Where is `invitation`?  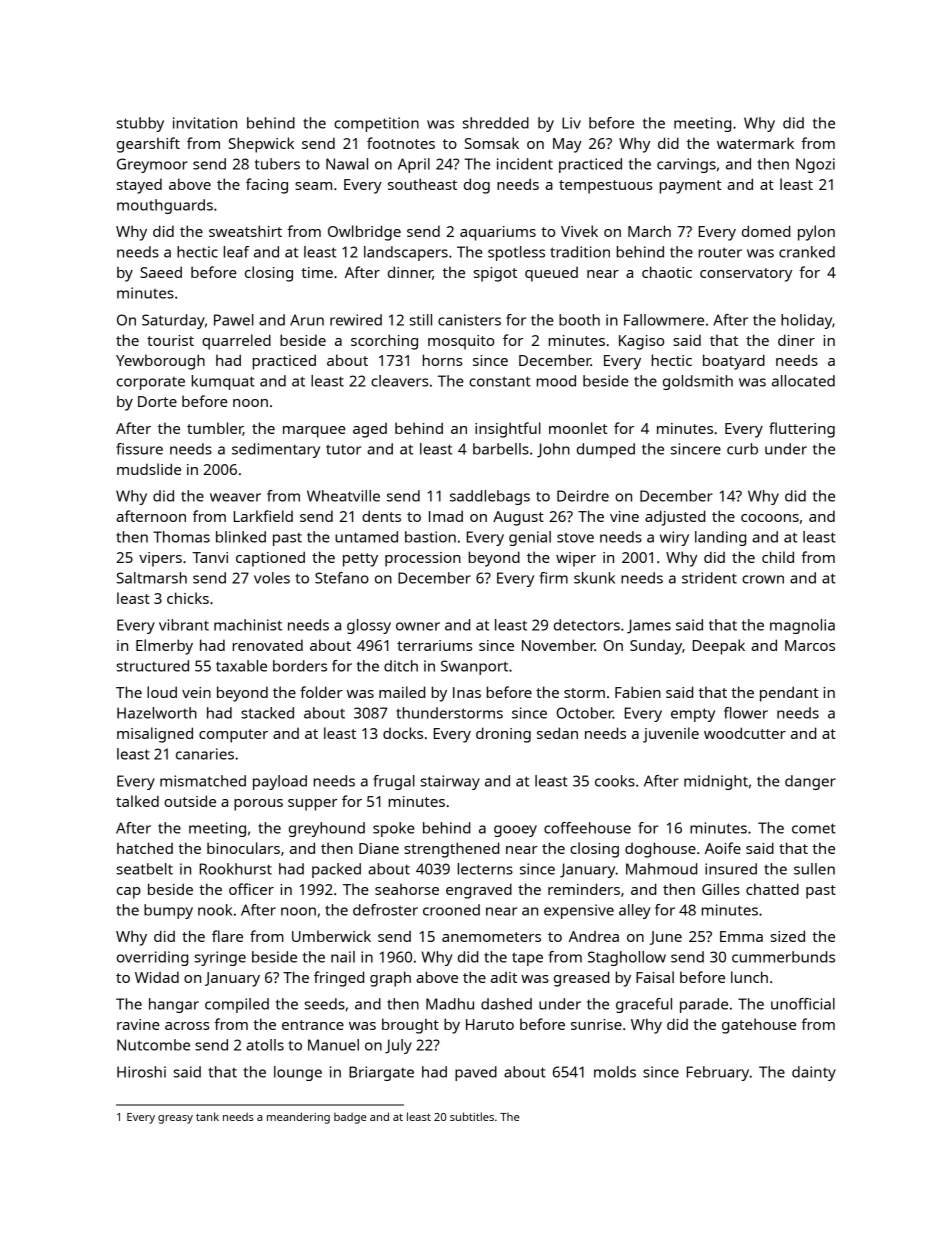 invitation is located at coordinates (205, 123).
